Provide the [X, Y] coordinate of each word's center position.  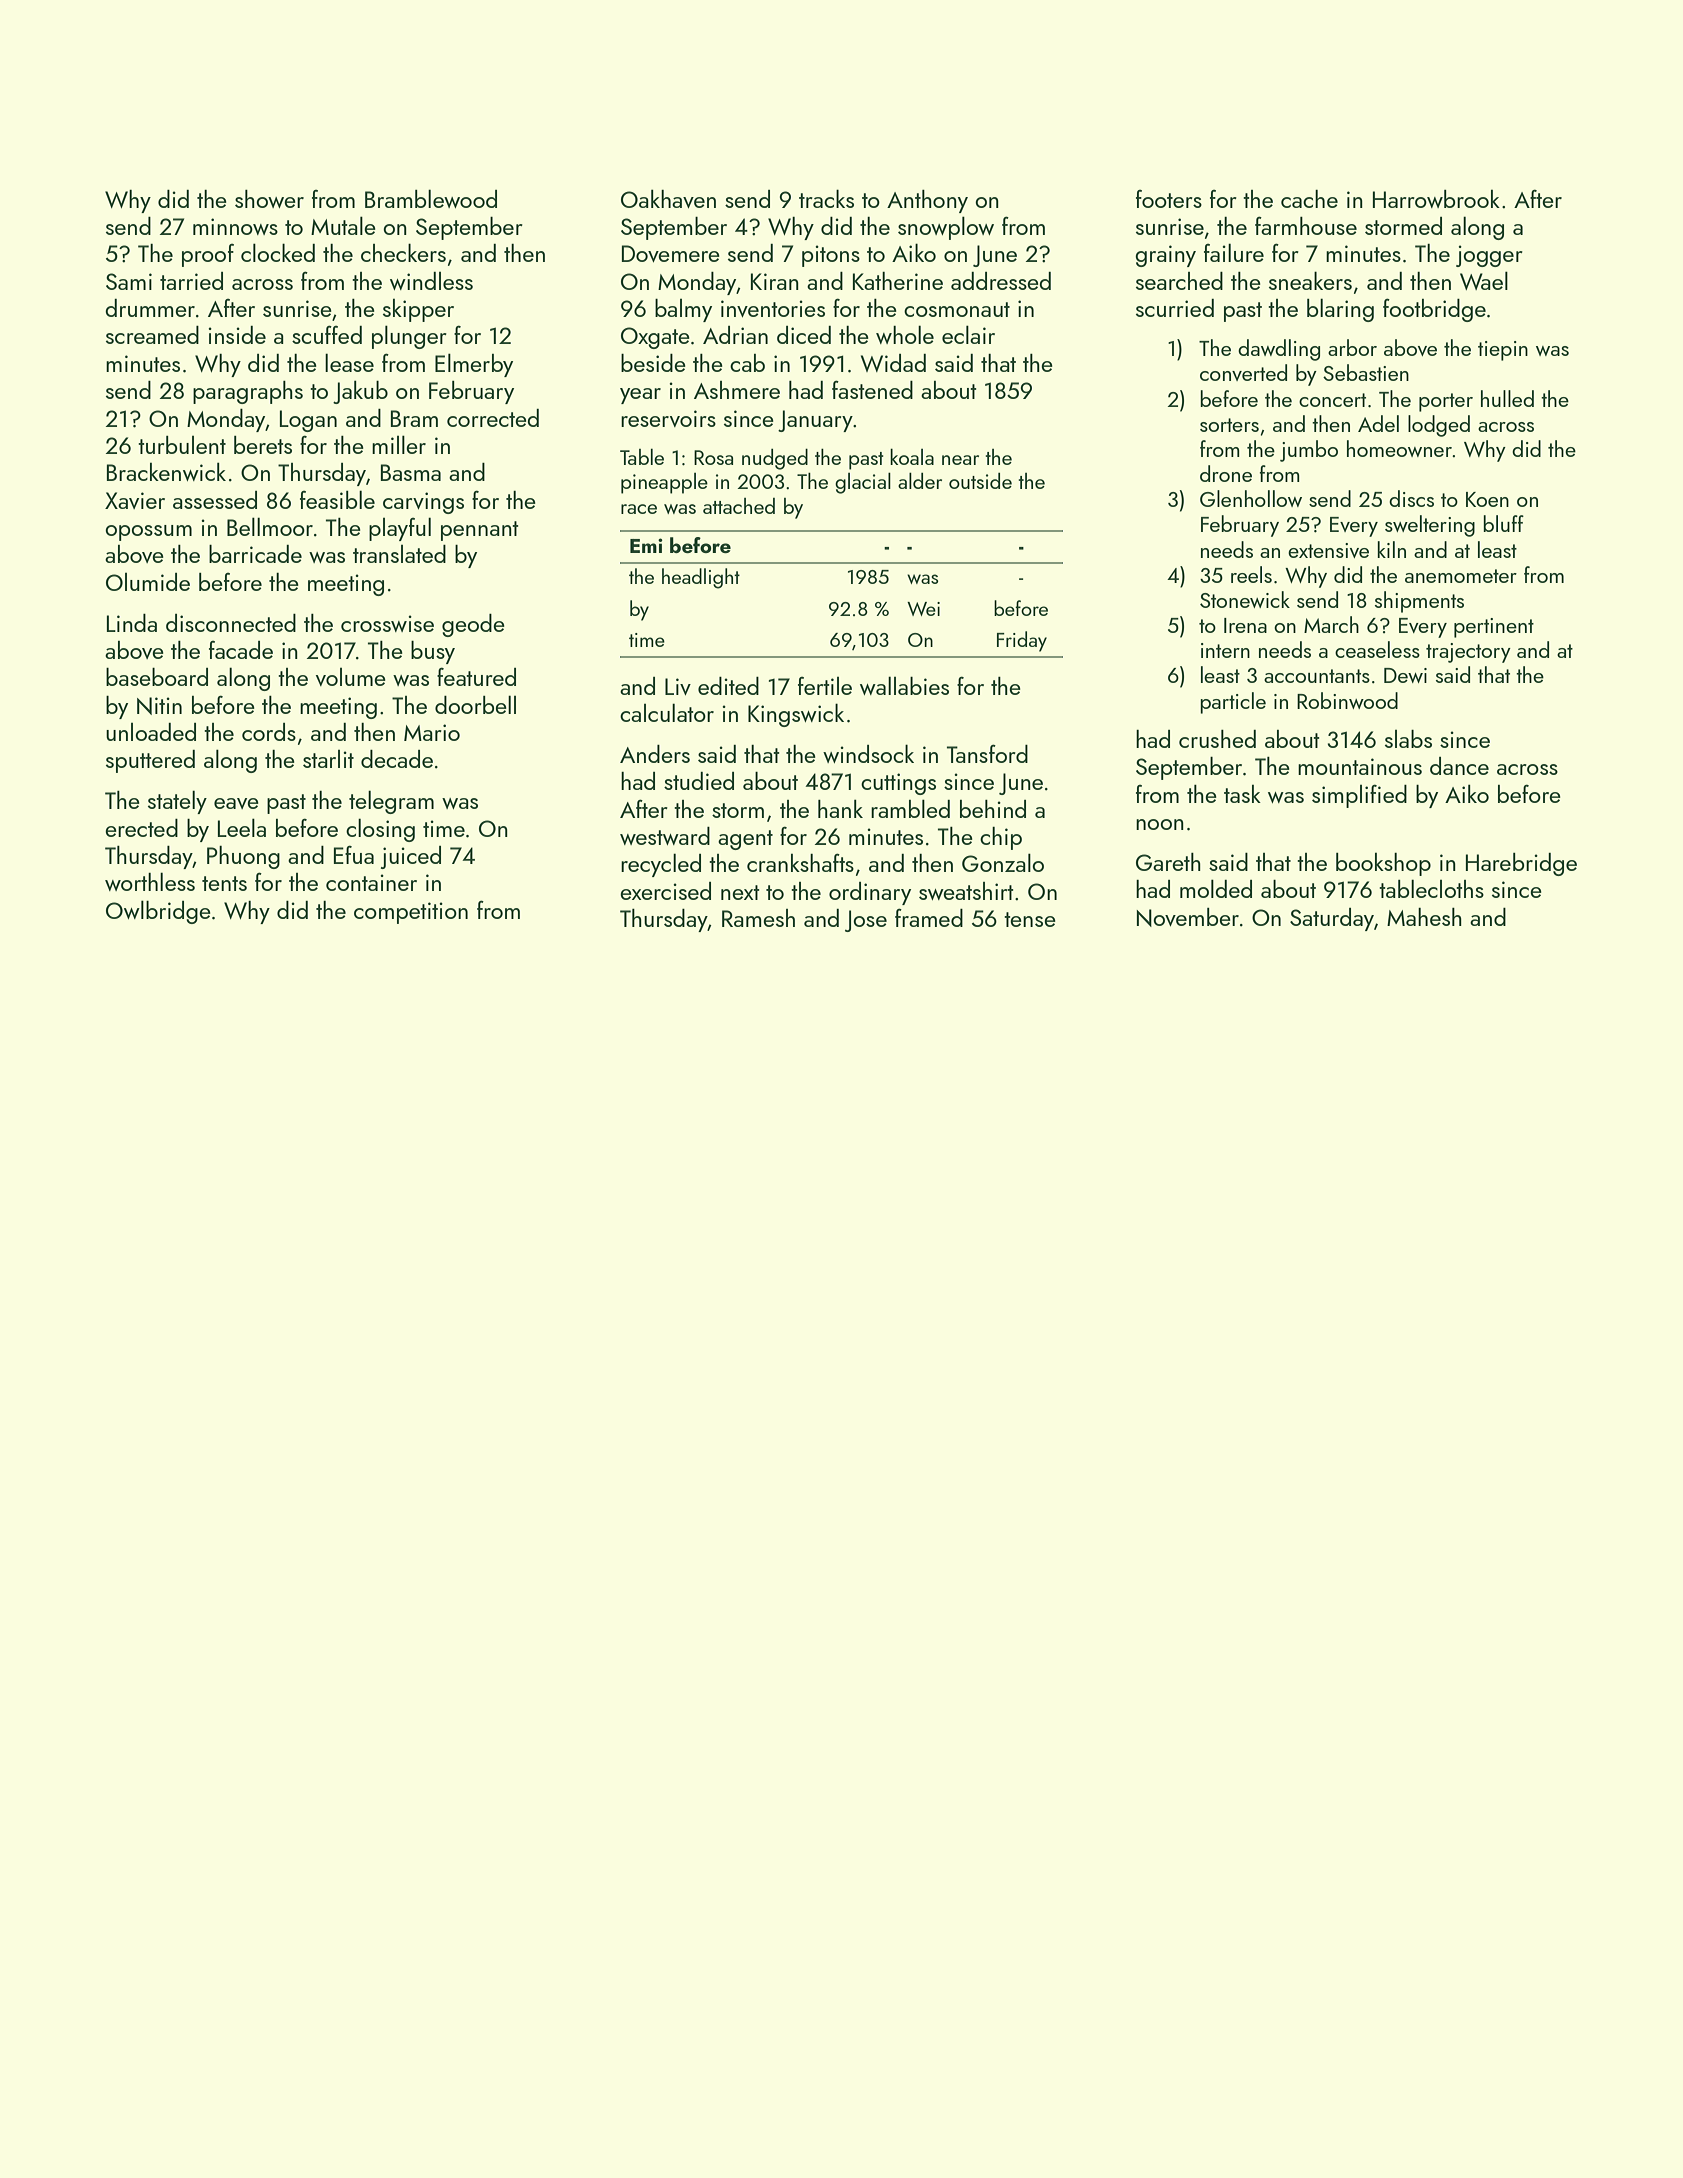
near [960, 460]
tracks [826, 198]
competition [411, 913]
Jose [866, 921]
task [1242, 794]
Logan [308, 421]
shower [269, 199]
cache [1309, 199]
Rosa [713, 457]
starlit [328, 759]
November [1188, 917]
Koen [1487, 499]
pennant [480, 531]
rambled [910, 808]
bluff [1503, 523]
